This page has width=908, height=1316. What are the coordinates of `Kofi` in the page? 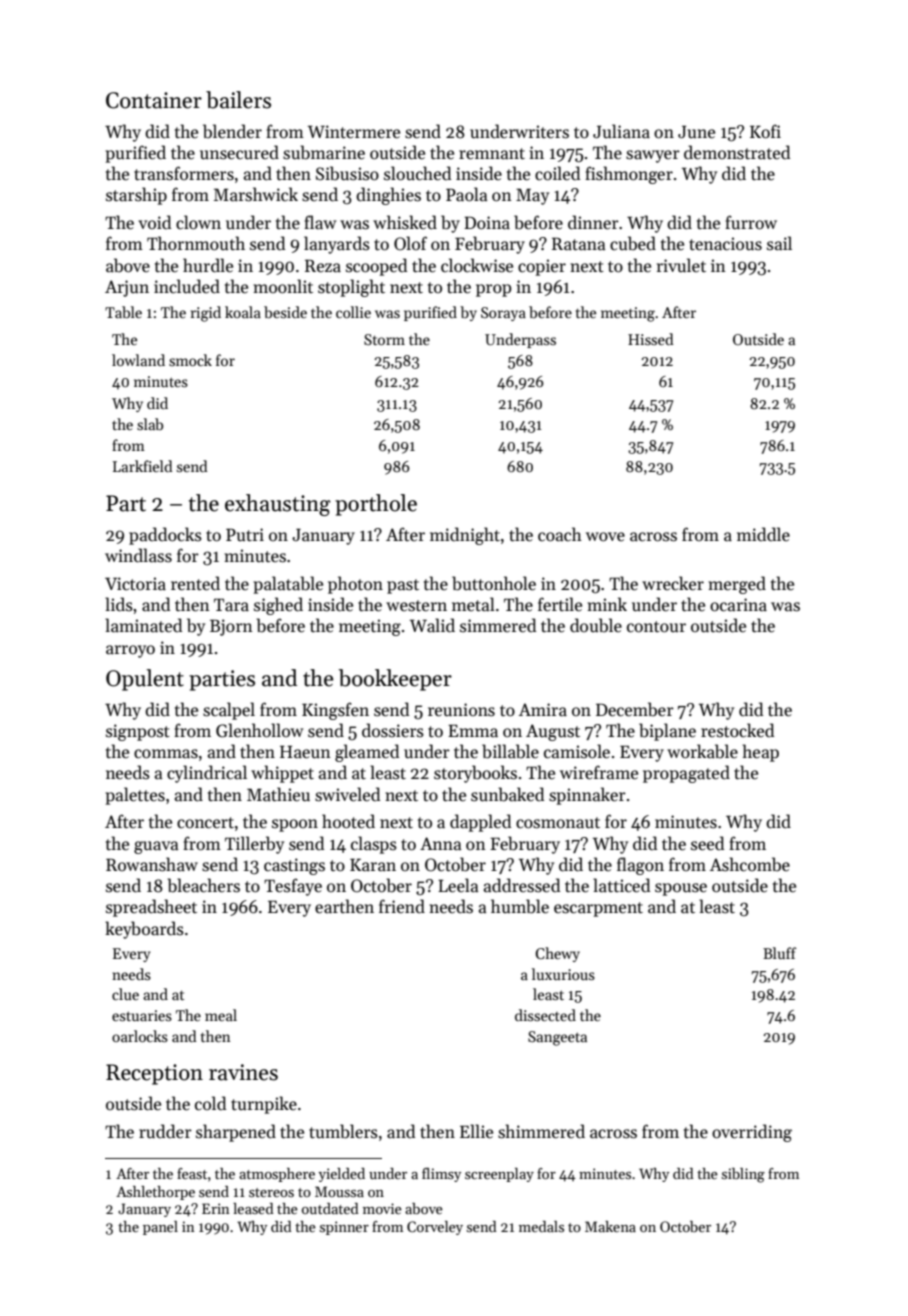 It's located at (765, 131).
